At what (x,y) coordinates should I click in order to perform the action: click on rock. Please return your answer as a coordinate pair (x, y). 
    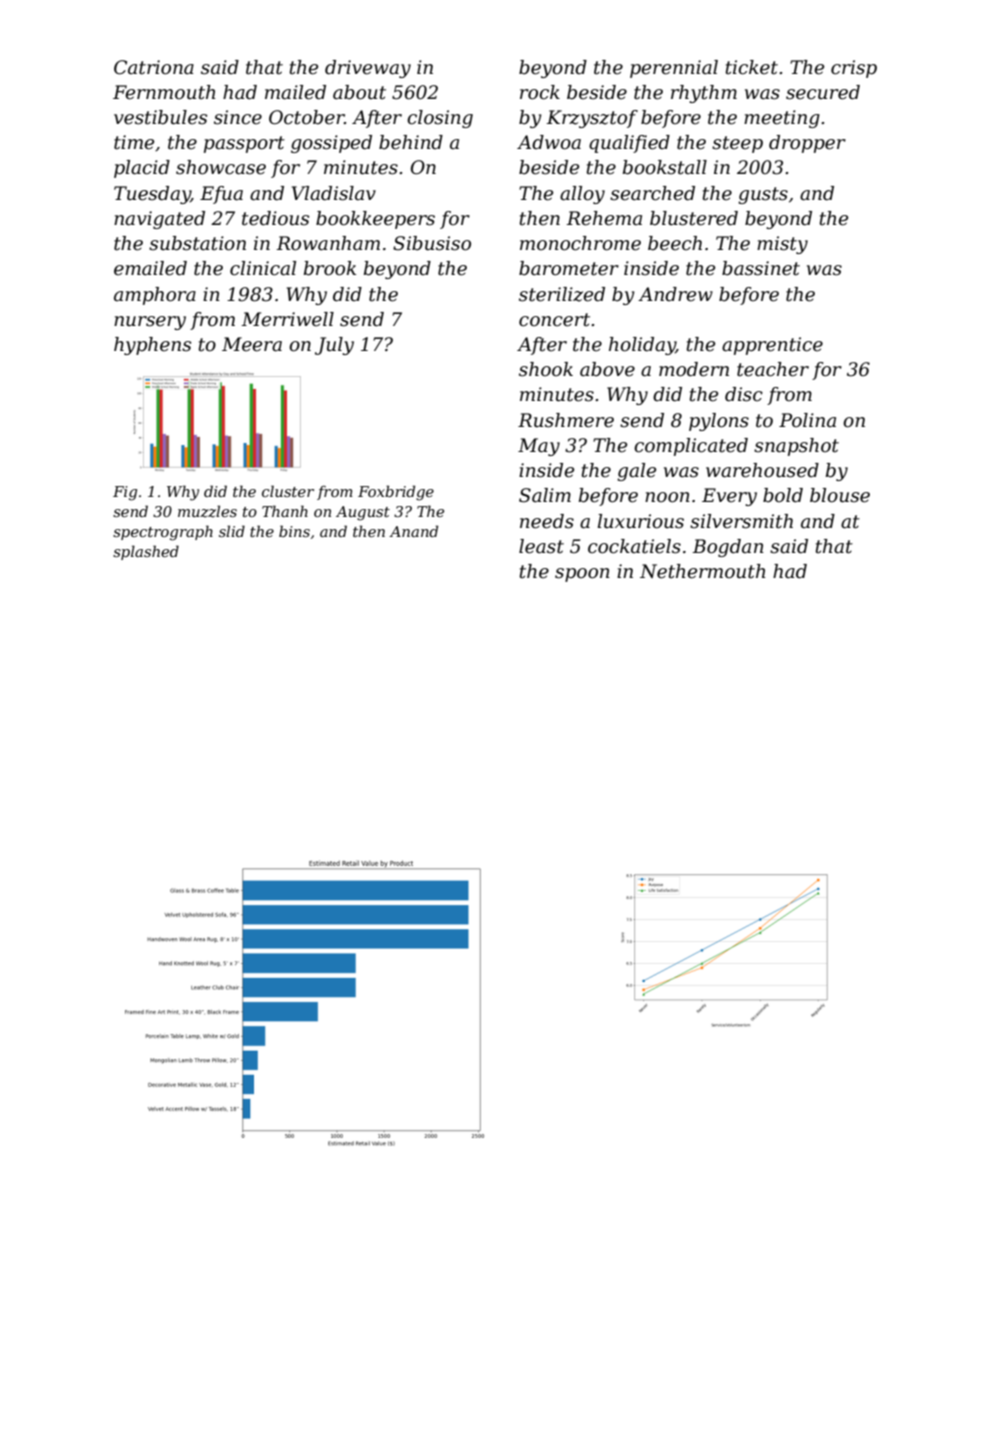
    Looking at the image, I should click on (540, 92).
